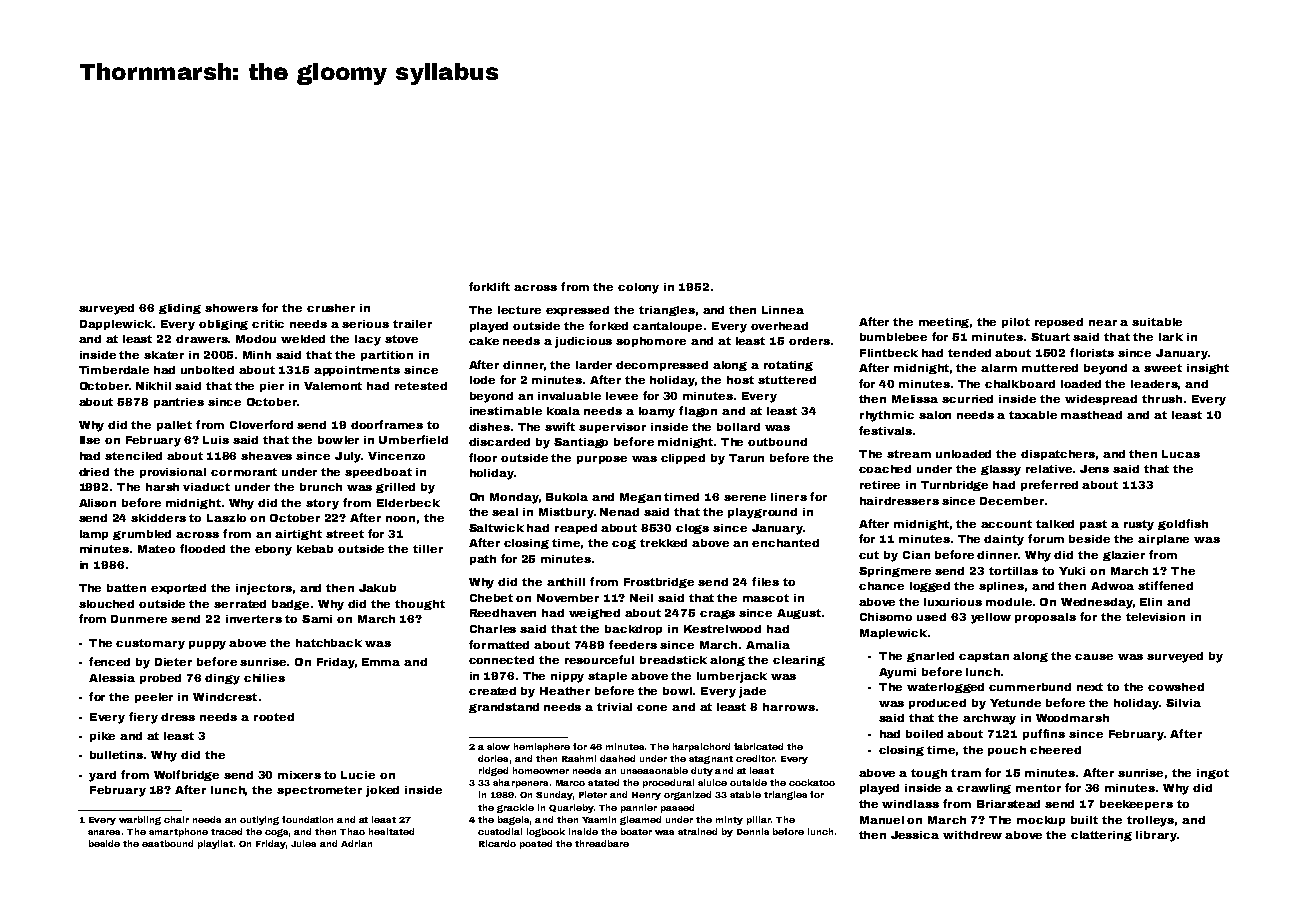 Image resolution: width=1308 pixels, height=924 pixels. Describe the element at coordinates (114, 370) in the image. I see `Timberdale` at that location.
